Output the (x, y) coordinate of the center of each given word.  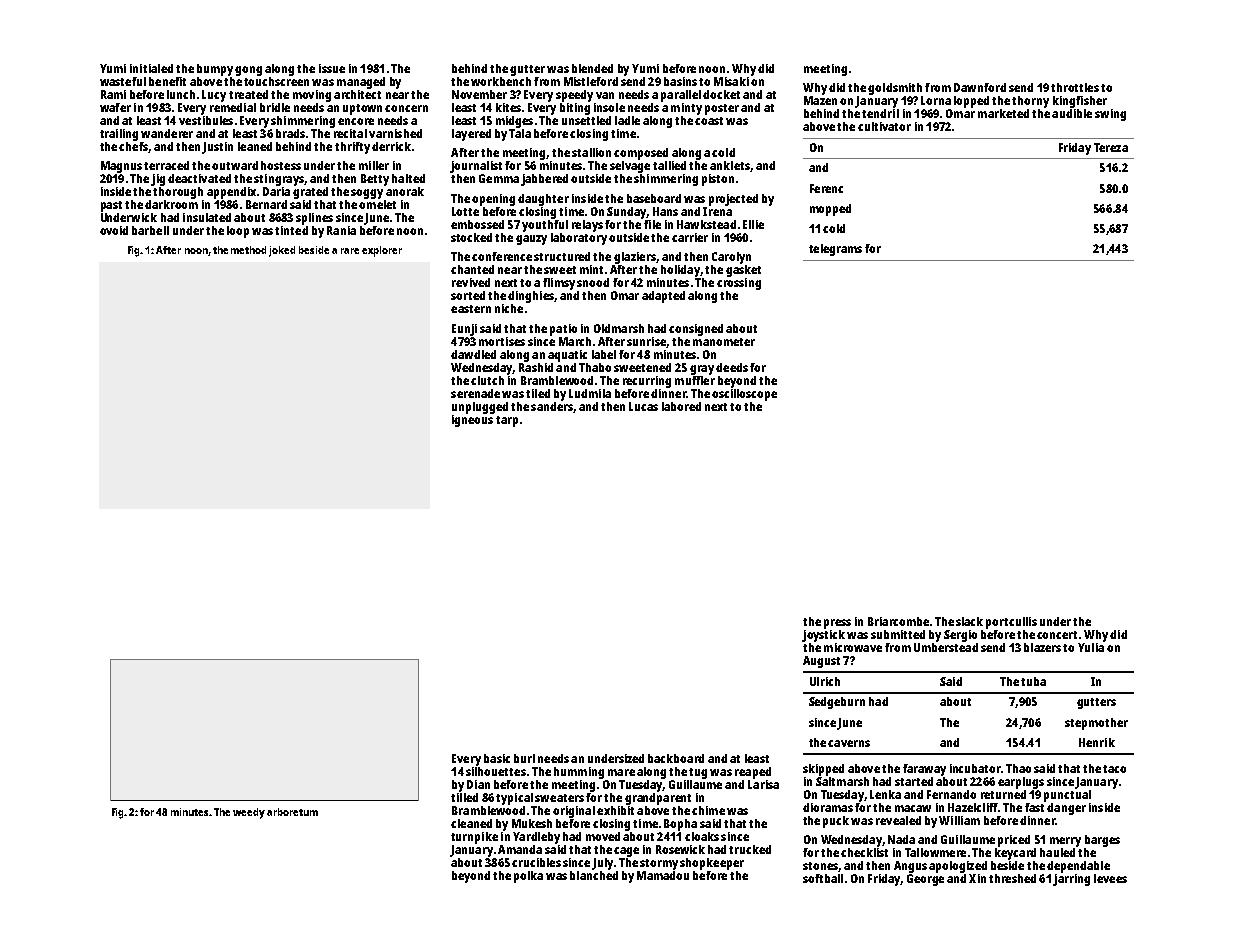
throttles (1075, 87)
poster (722, 109)
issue (332, 68)
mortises (502, 341)
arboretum (292, 812)
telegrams (835, 250)
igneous (472, 421)
